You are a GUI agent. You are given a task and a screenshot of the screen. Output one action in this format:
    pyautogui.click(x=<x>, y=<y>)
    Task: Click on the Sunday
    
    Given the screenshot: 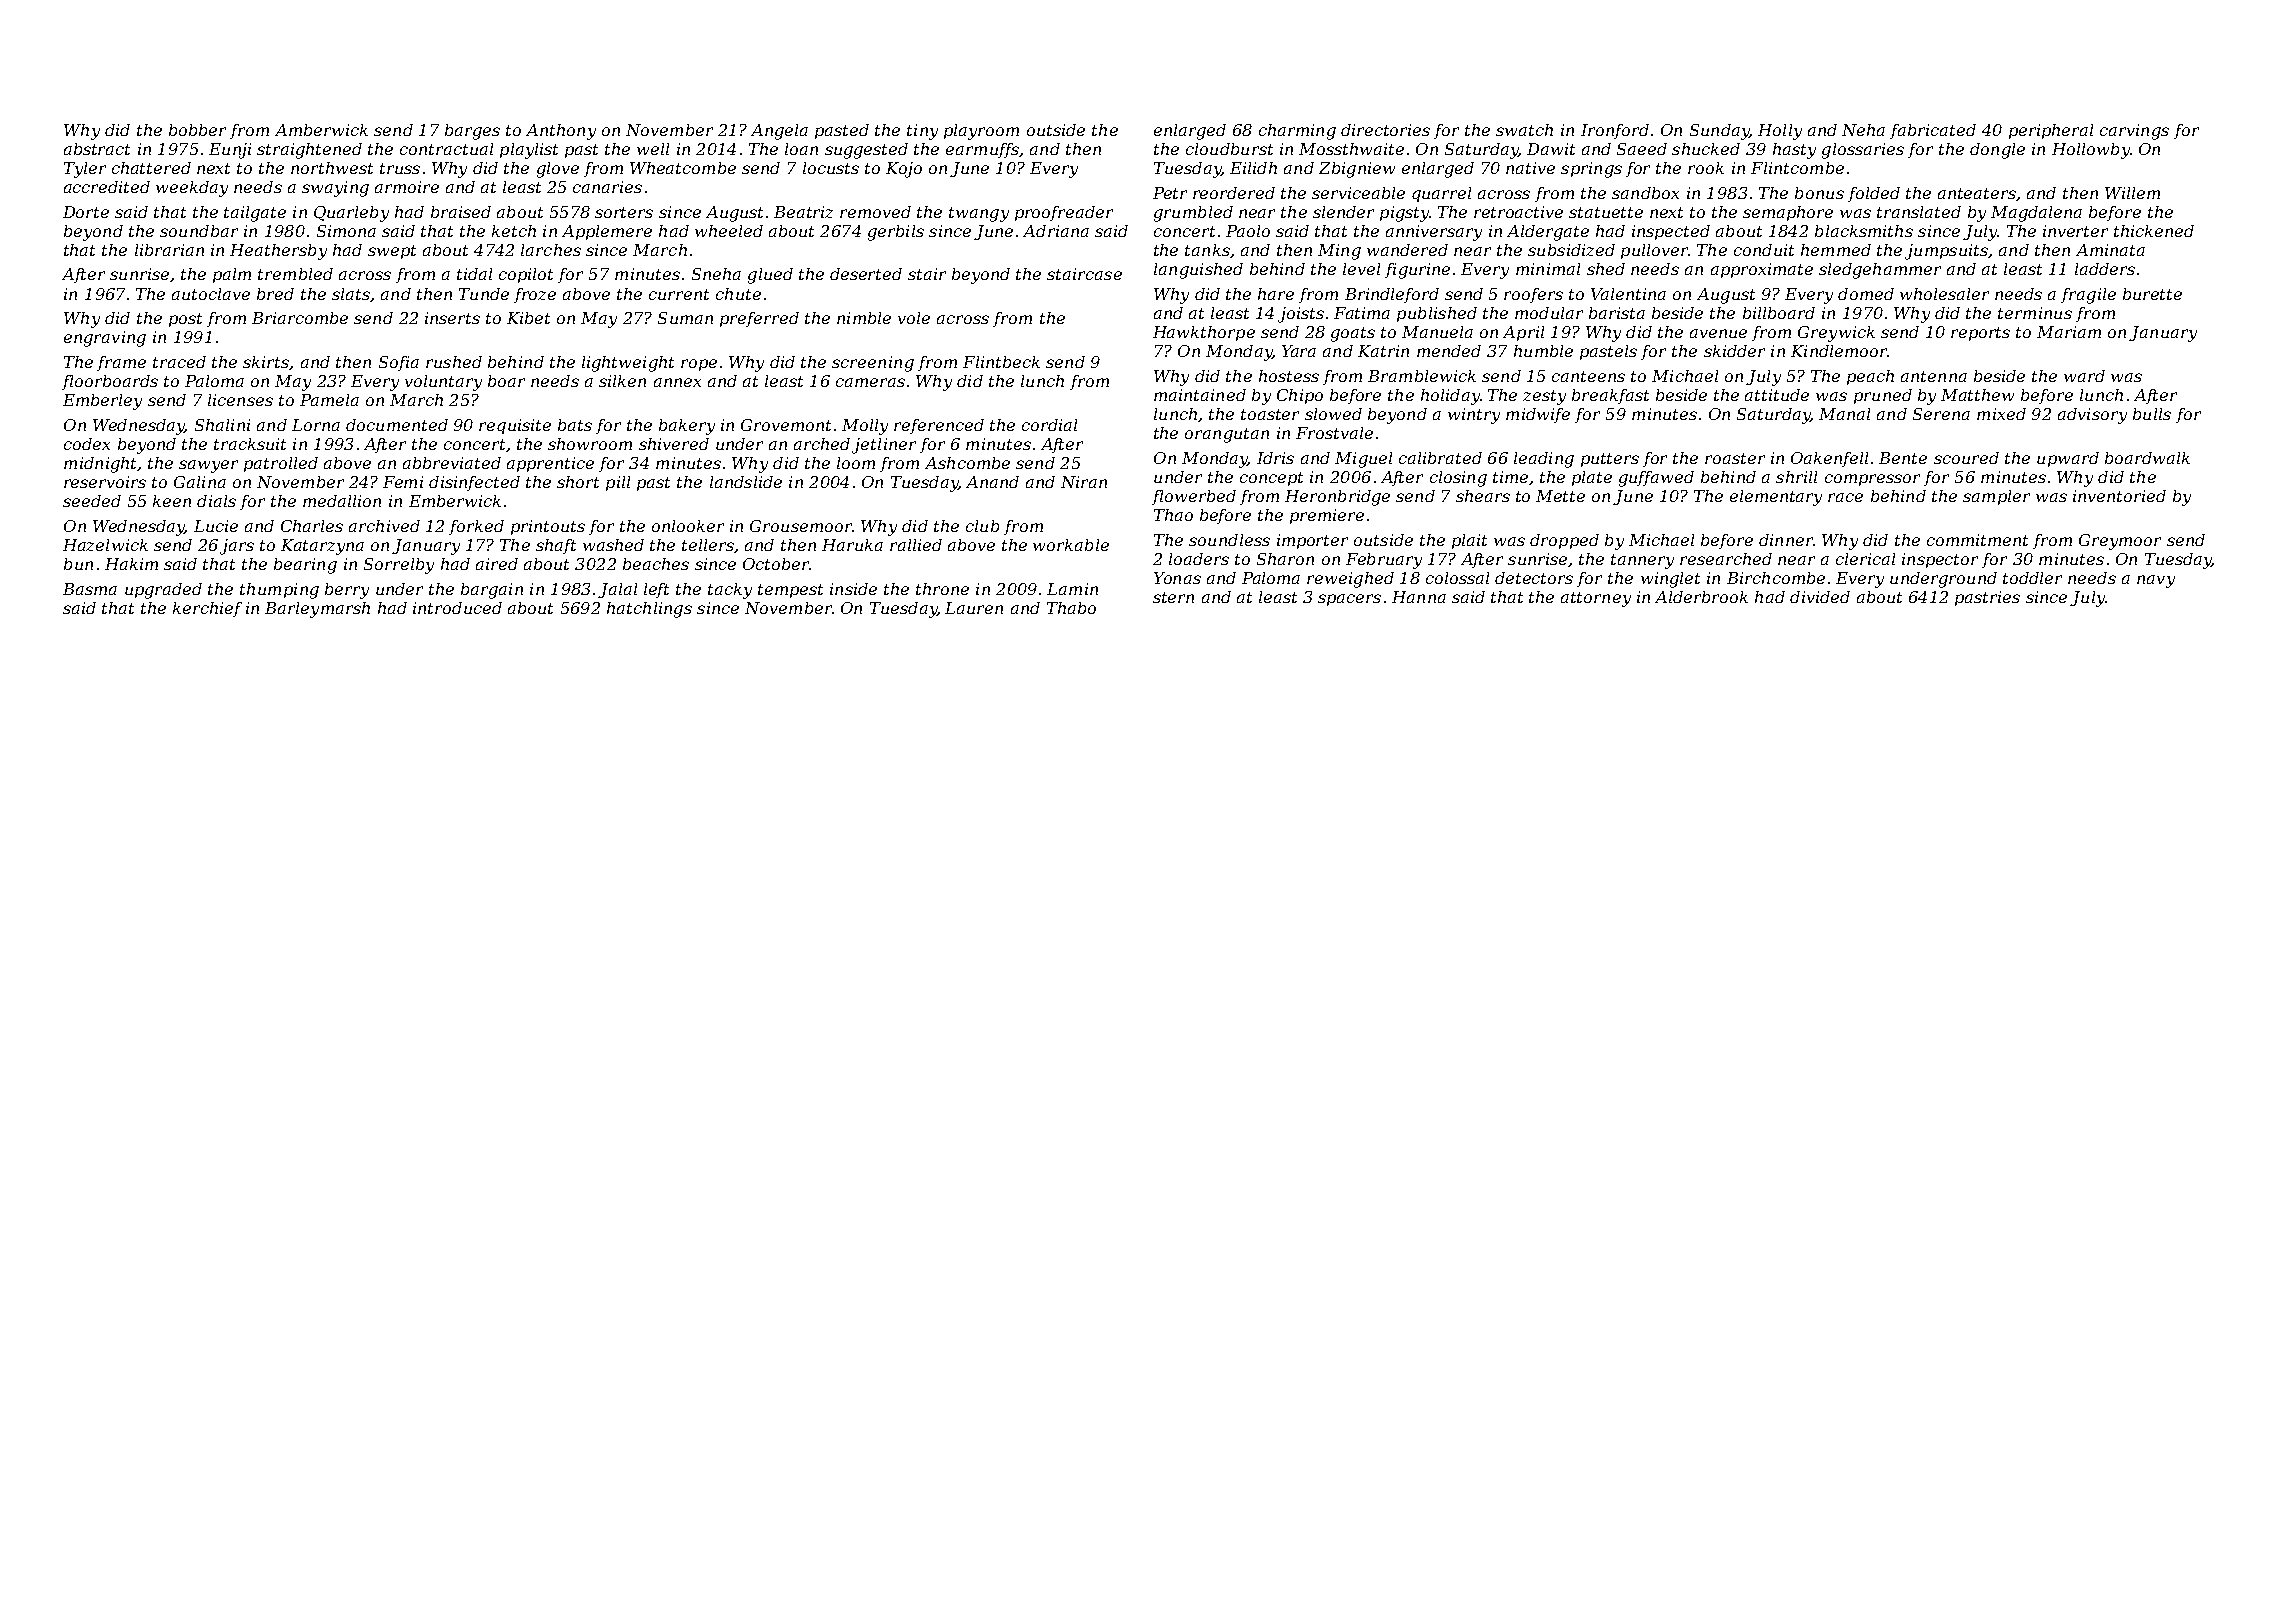 What is the action you would take?
    pyautogui.click(x=1719, y=132)
